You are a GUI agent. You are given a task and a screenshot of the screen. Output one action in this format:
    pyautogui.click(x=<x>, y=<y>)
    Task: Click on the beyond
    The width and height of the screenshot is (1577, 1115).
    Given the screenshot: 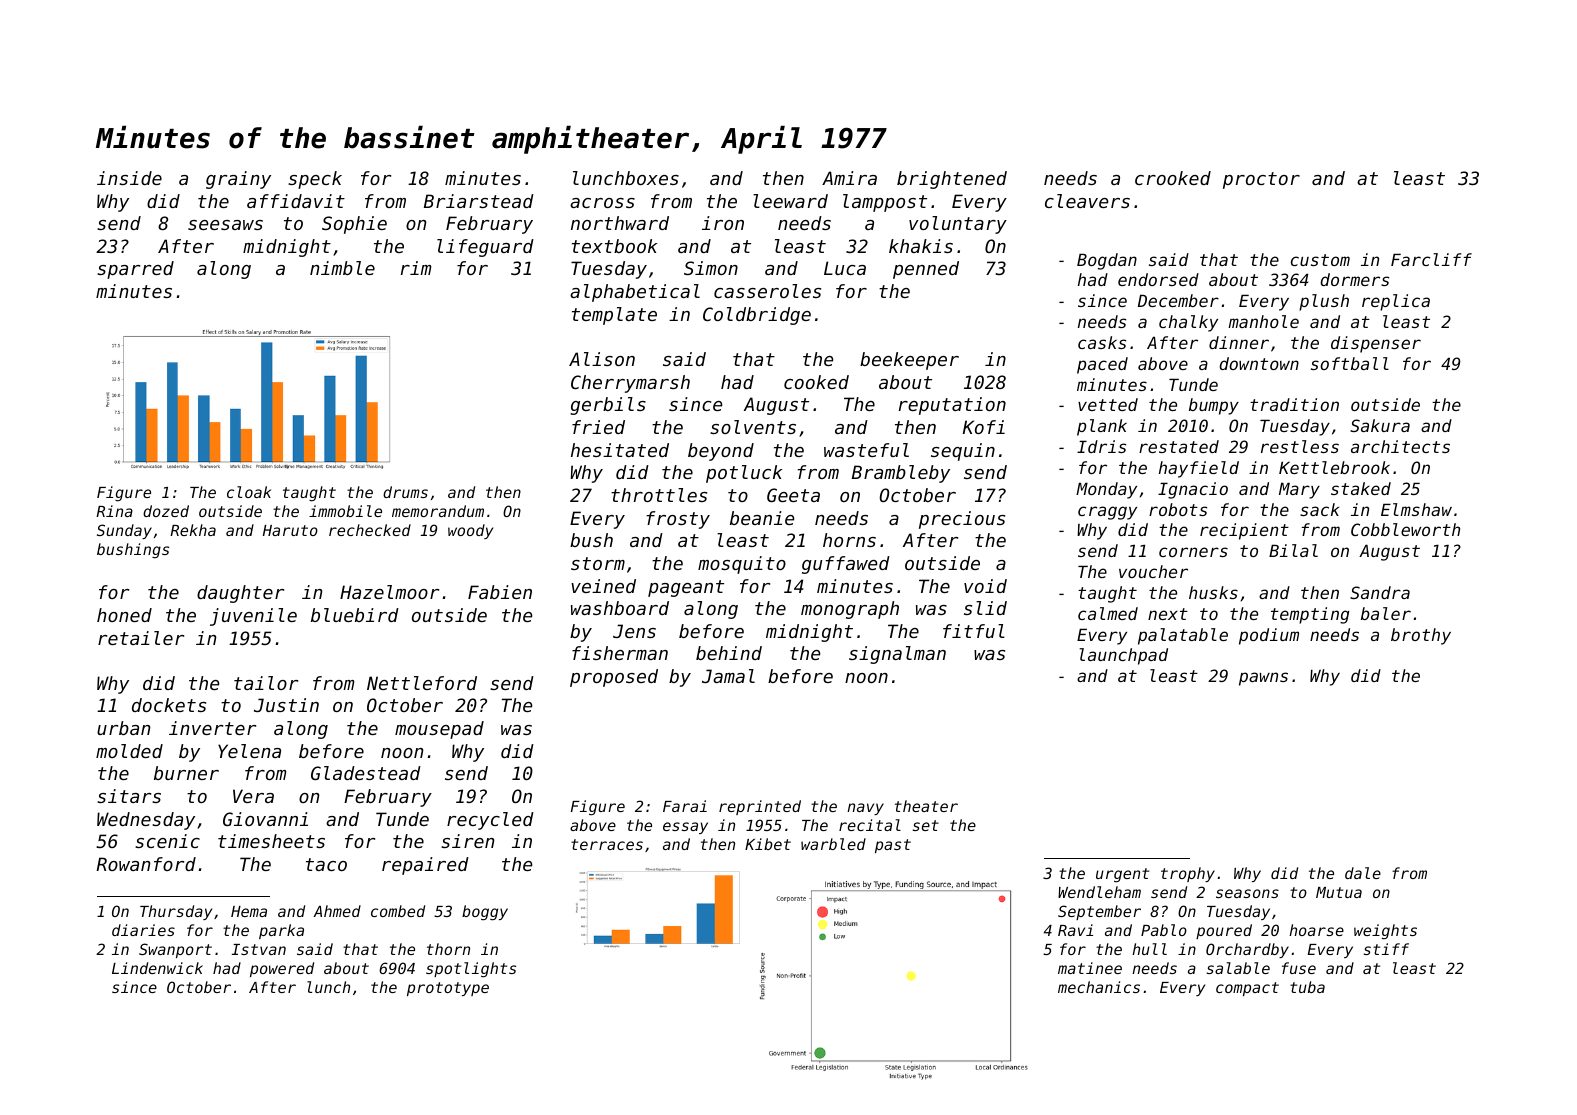 What is the action you would take?
    pyautogui.click(x=721, y=452)
